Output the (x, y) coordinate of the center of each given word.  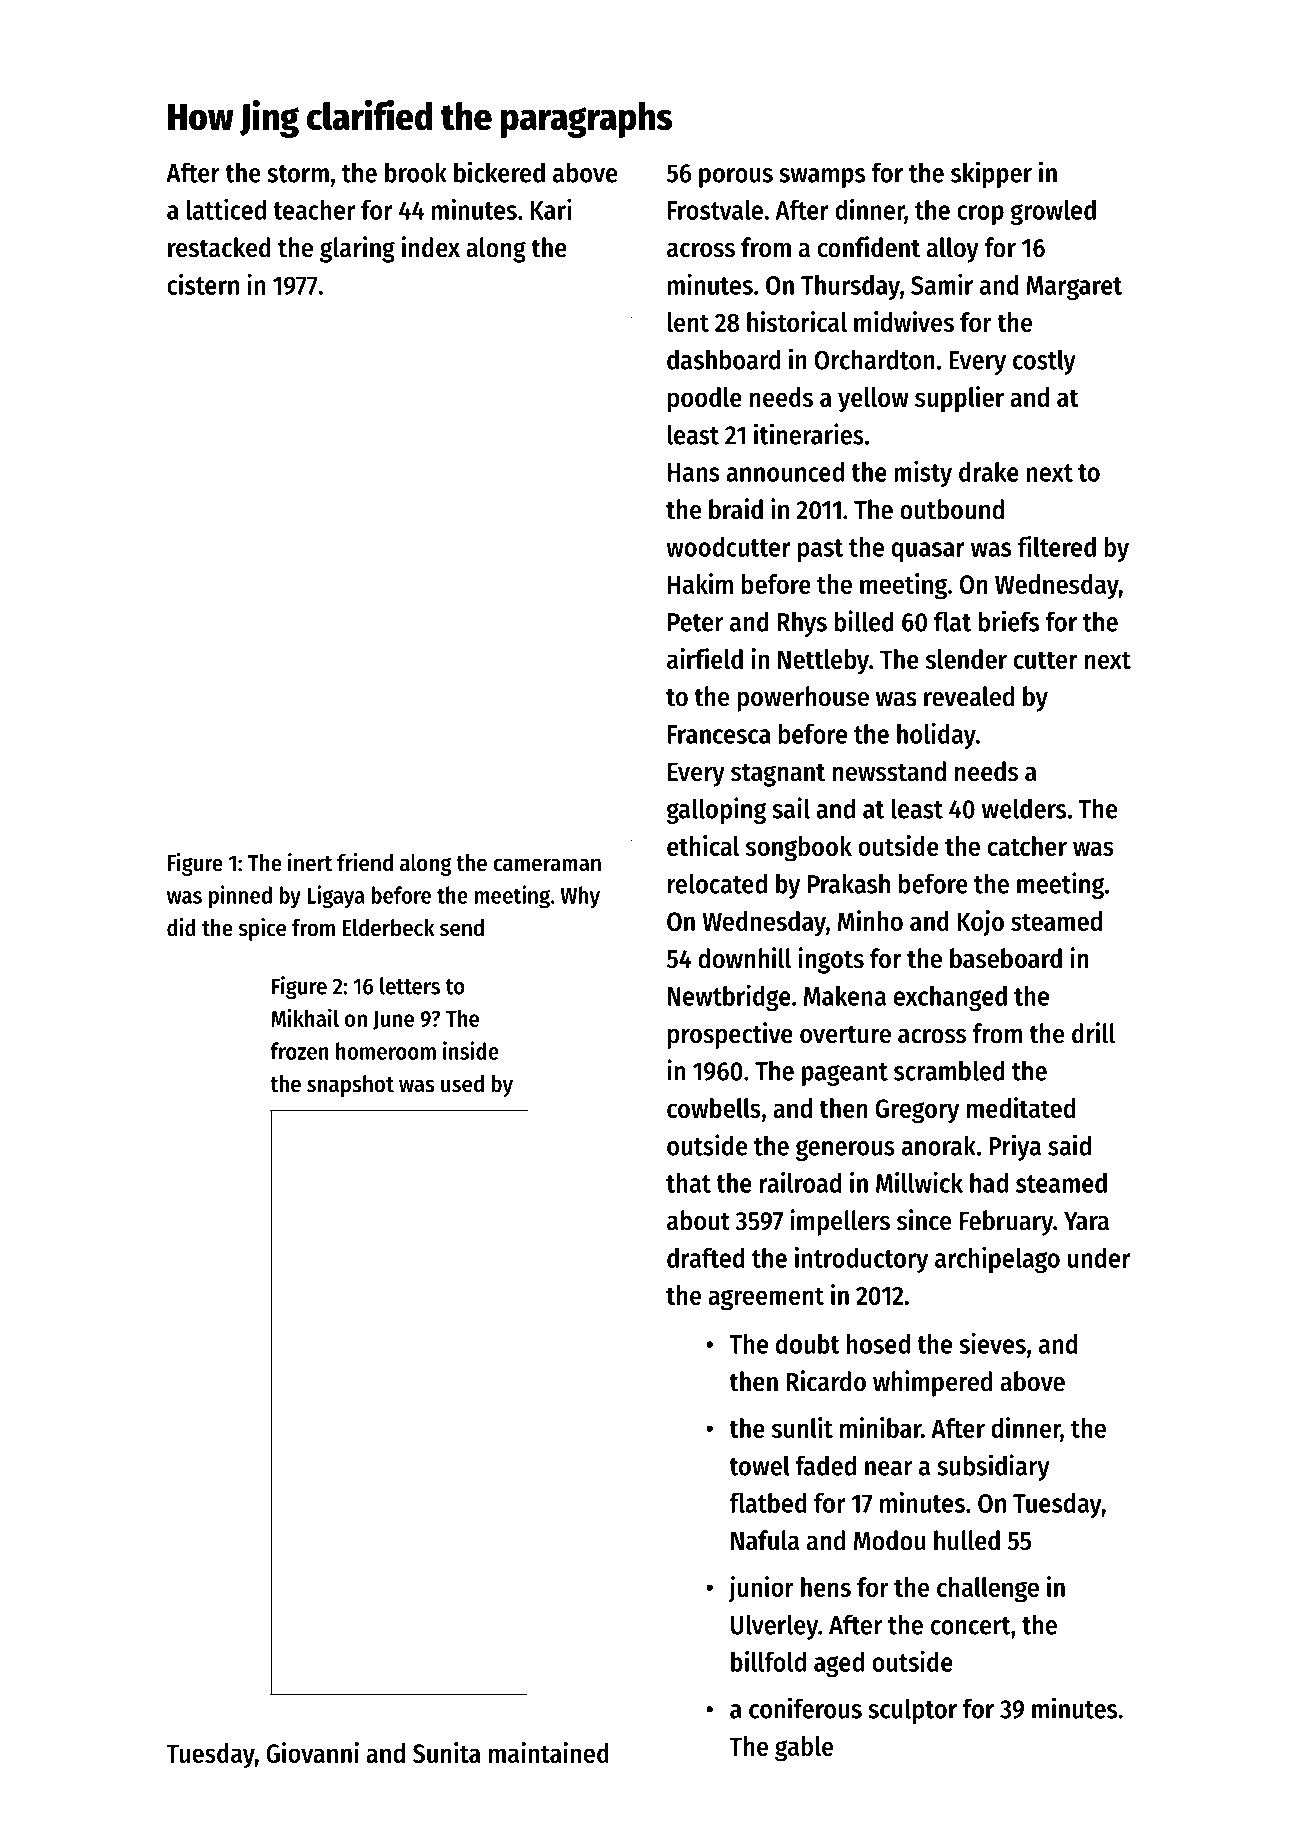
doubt (808, 1344)
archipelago (997, 1259)
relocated (717, 883)
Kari (551, 209)
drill (1093, 1033)
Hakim (700, 583)
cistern (203, 284)
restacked (219, 247)
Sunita (447, 1752)
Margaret (1074, 288)
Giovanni (312, 1752)
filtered (1057, 546)
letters (410, 986)
